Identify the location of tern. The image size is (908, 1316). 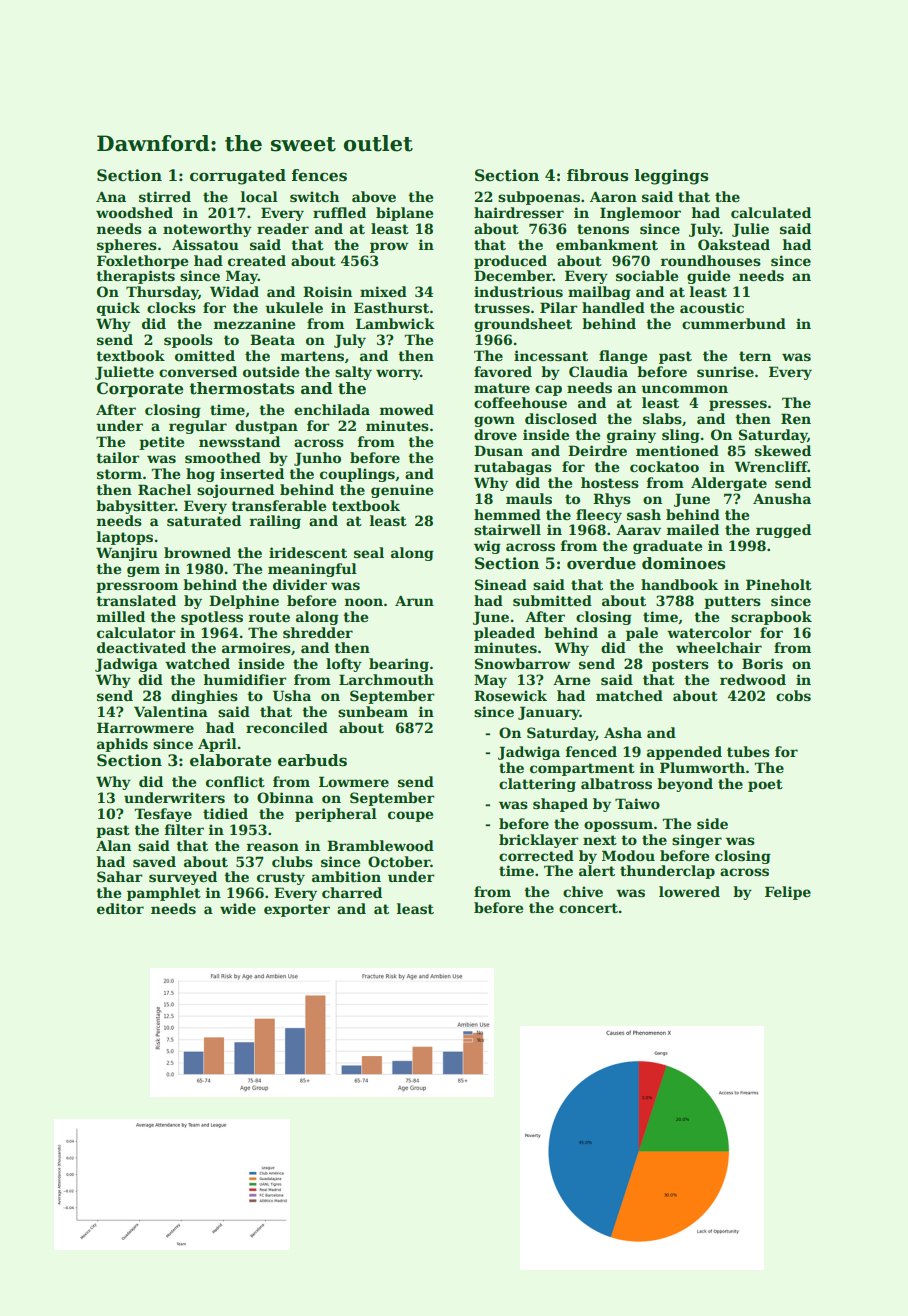
(755, 356).
